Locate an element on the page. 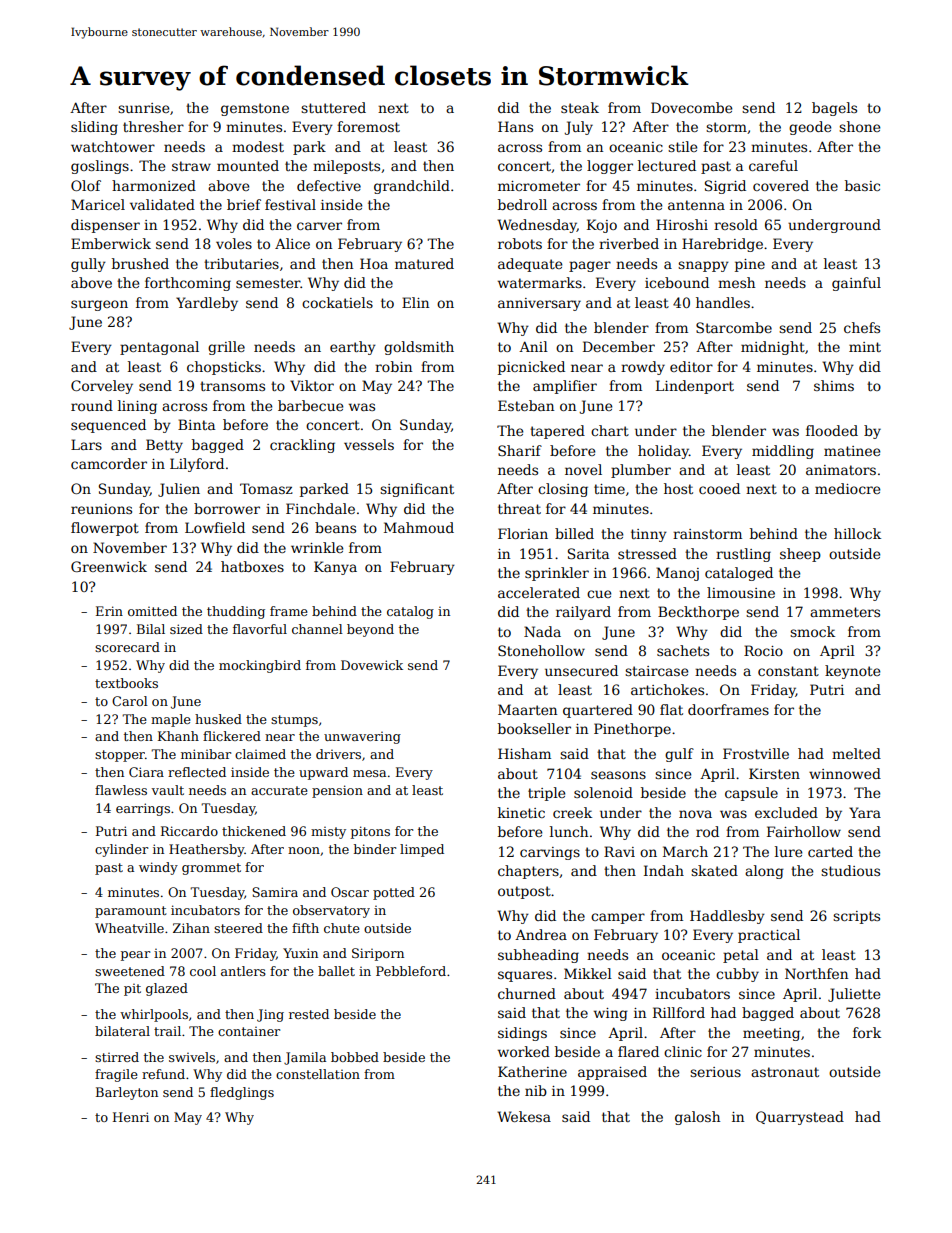  lure is located at coordinates (788, 851).
